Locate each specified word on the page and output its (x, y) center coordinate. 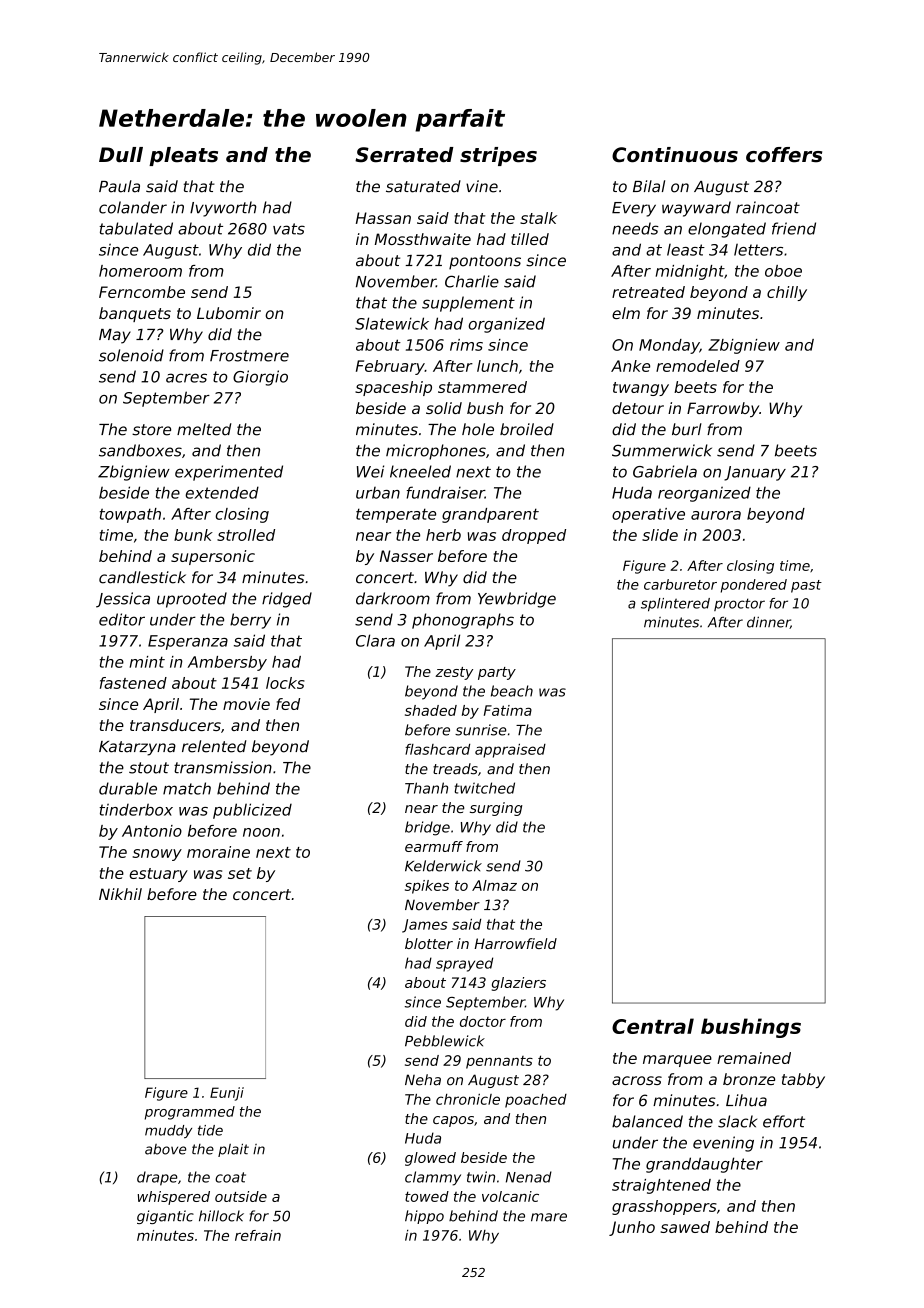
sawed (685, 1227)
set (240, 873)
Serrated (404, 155)
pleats (183, 156)
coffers (784, 155)
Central (653, 1026)
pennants (499, 1062)
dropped (534, 536)
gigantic (165, 1217)
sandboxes (140, 450)
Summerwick (662, 450)
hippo (424, 1217)
